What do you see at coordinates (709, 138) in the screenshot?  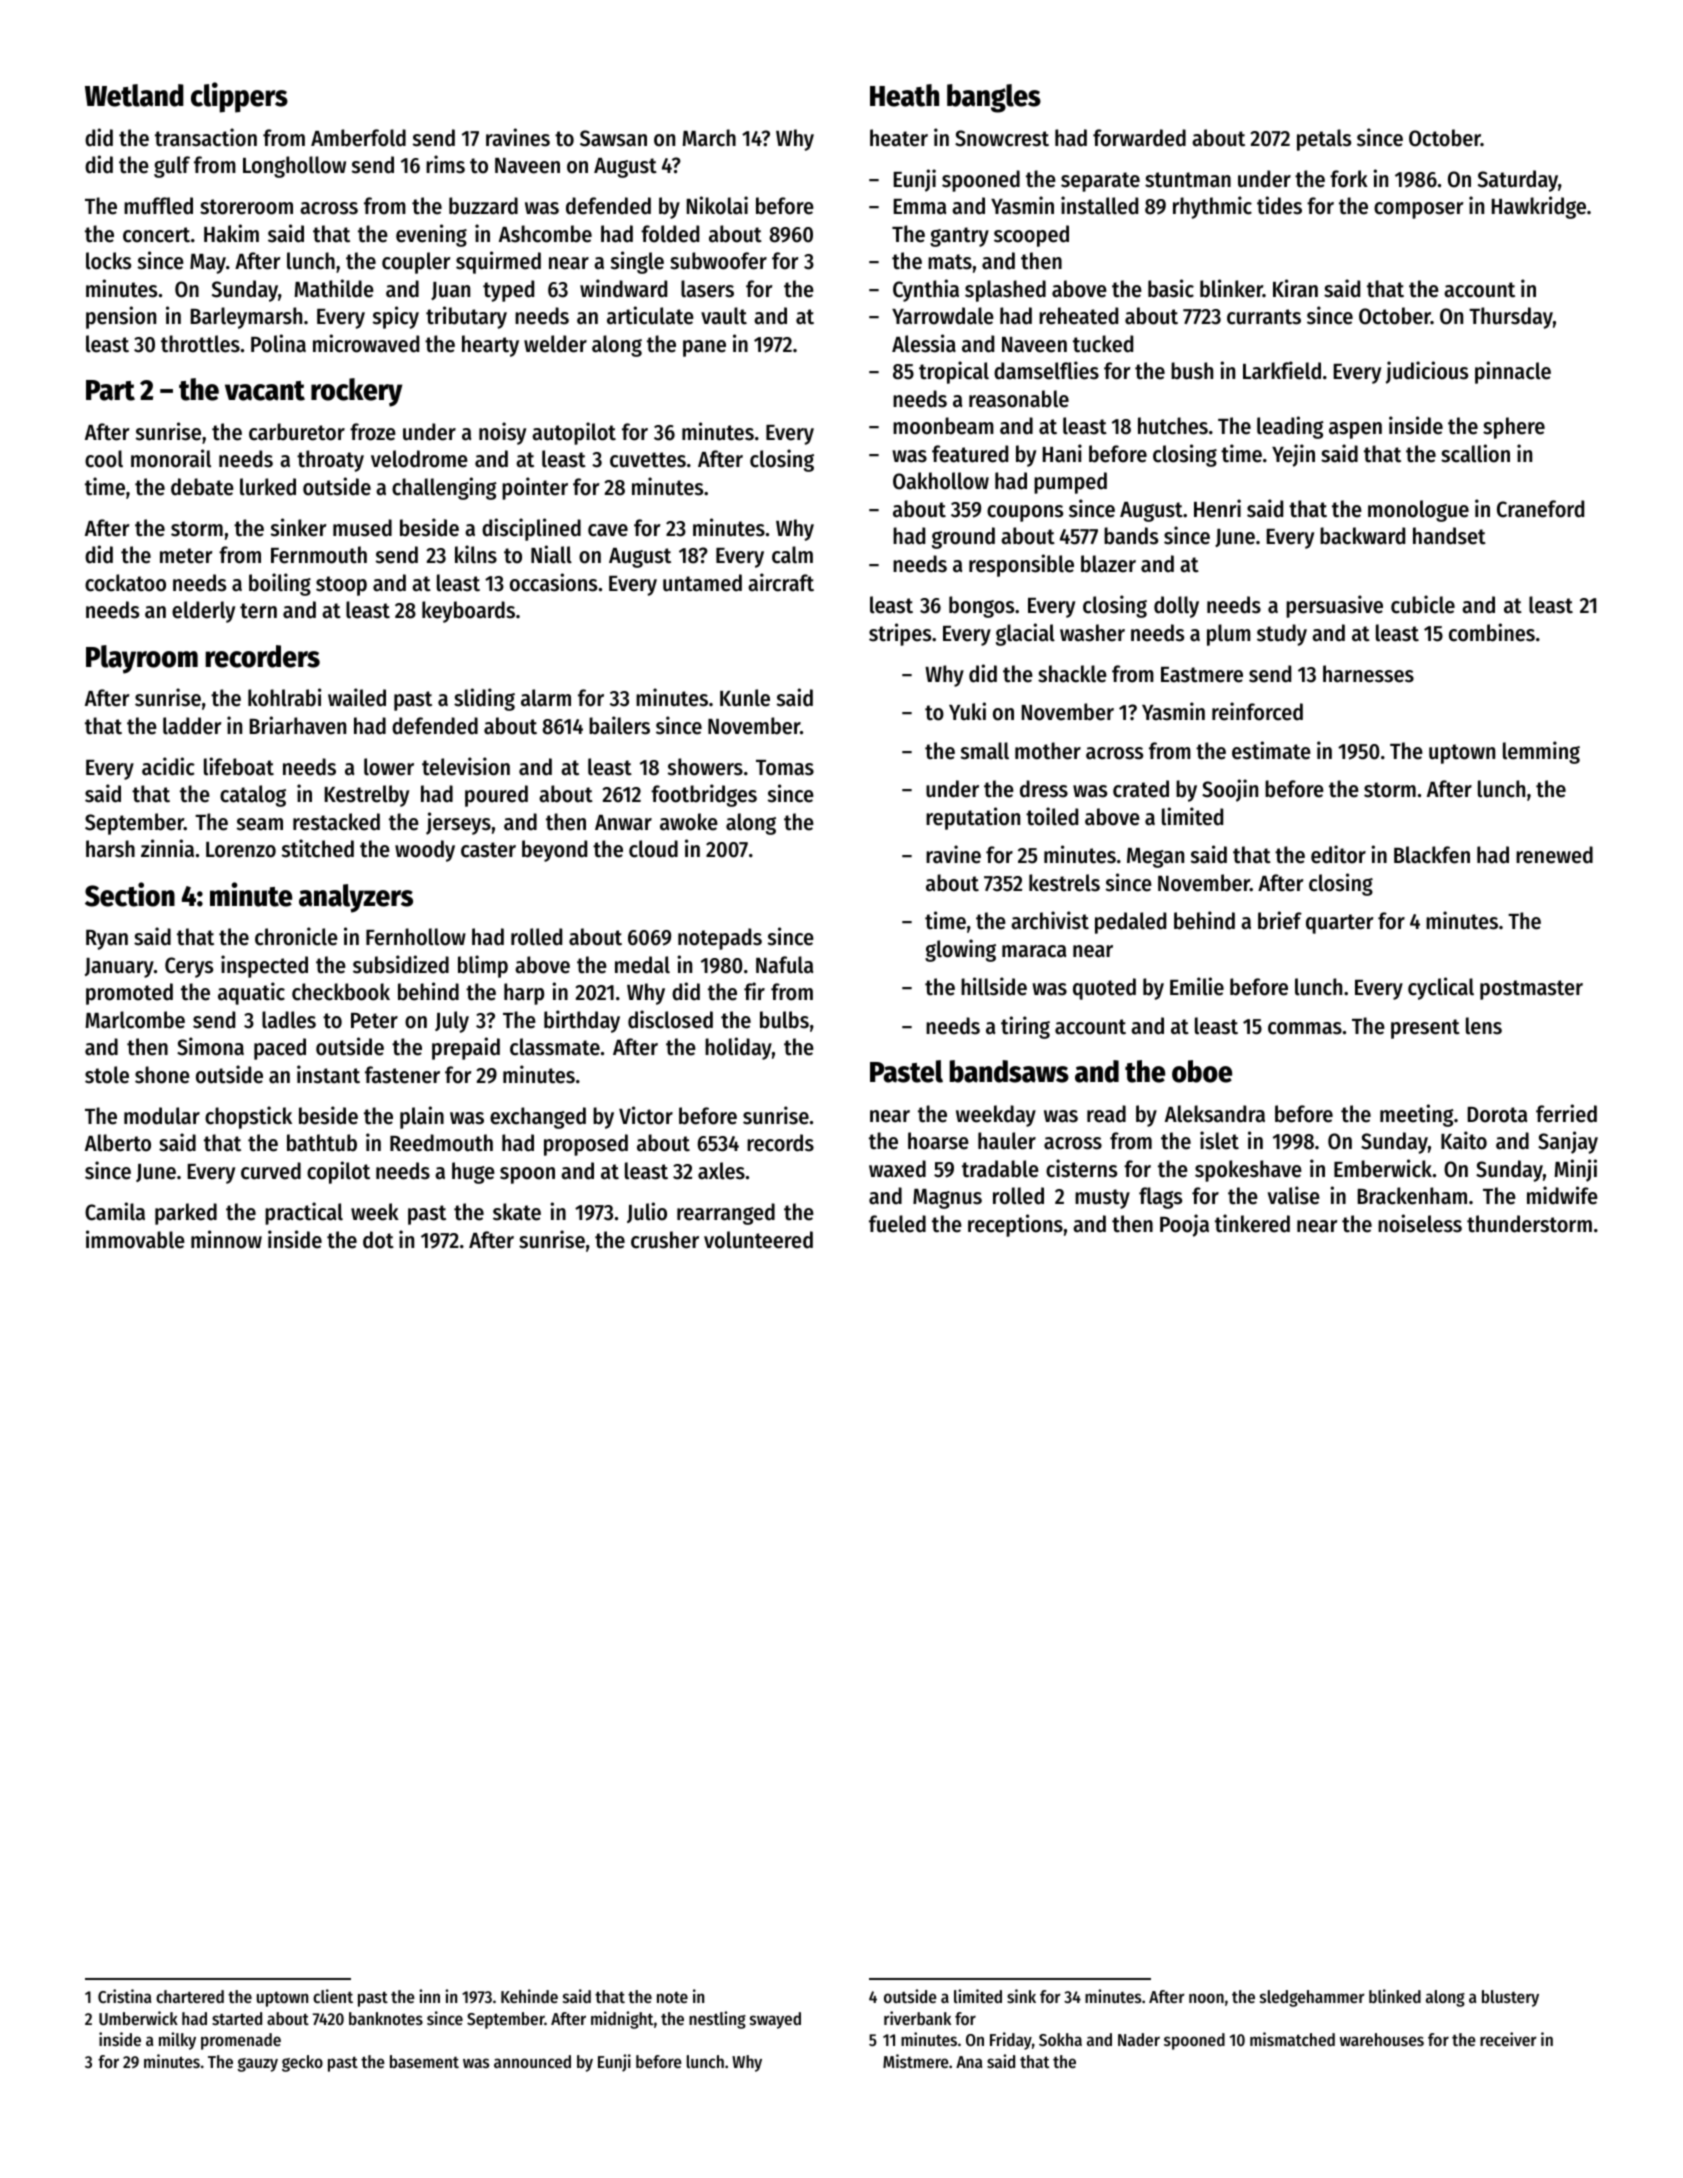 I see `March` at bounding box center [709, 138].
